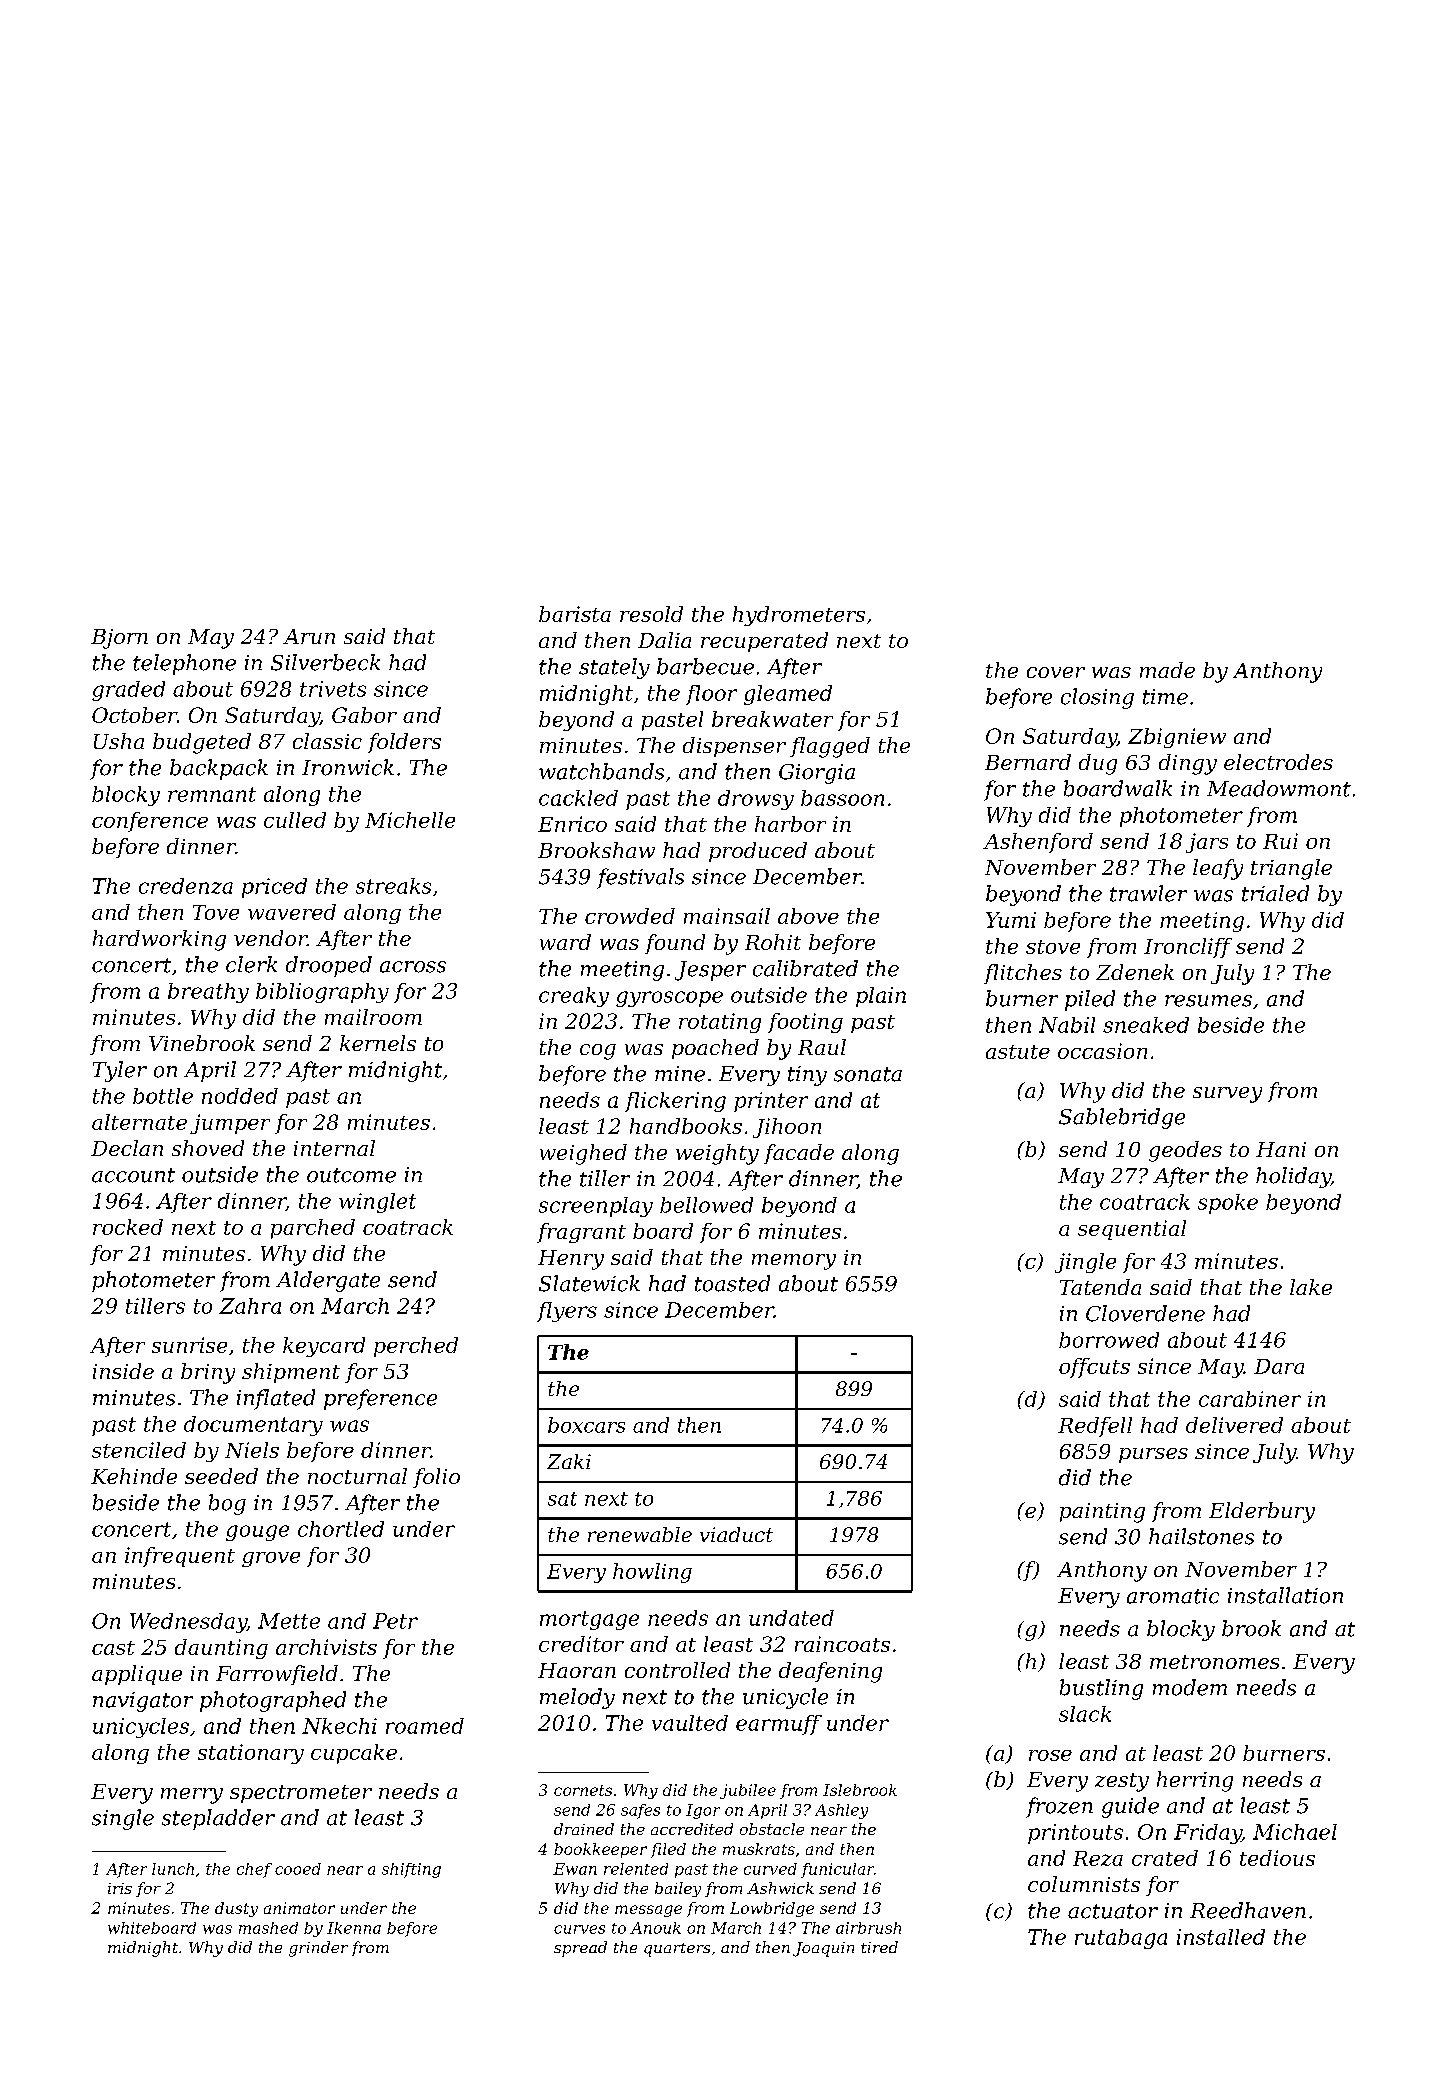 The height and width of the image is (2100, 1450). I want to click on Zbigniew, so click(1177, 738).
